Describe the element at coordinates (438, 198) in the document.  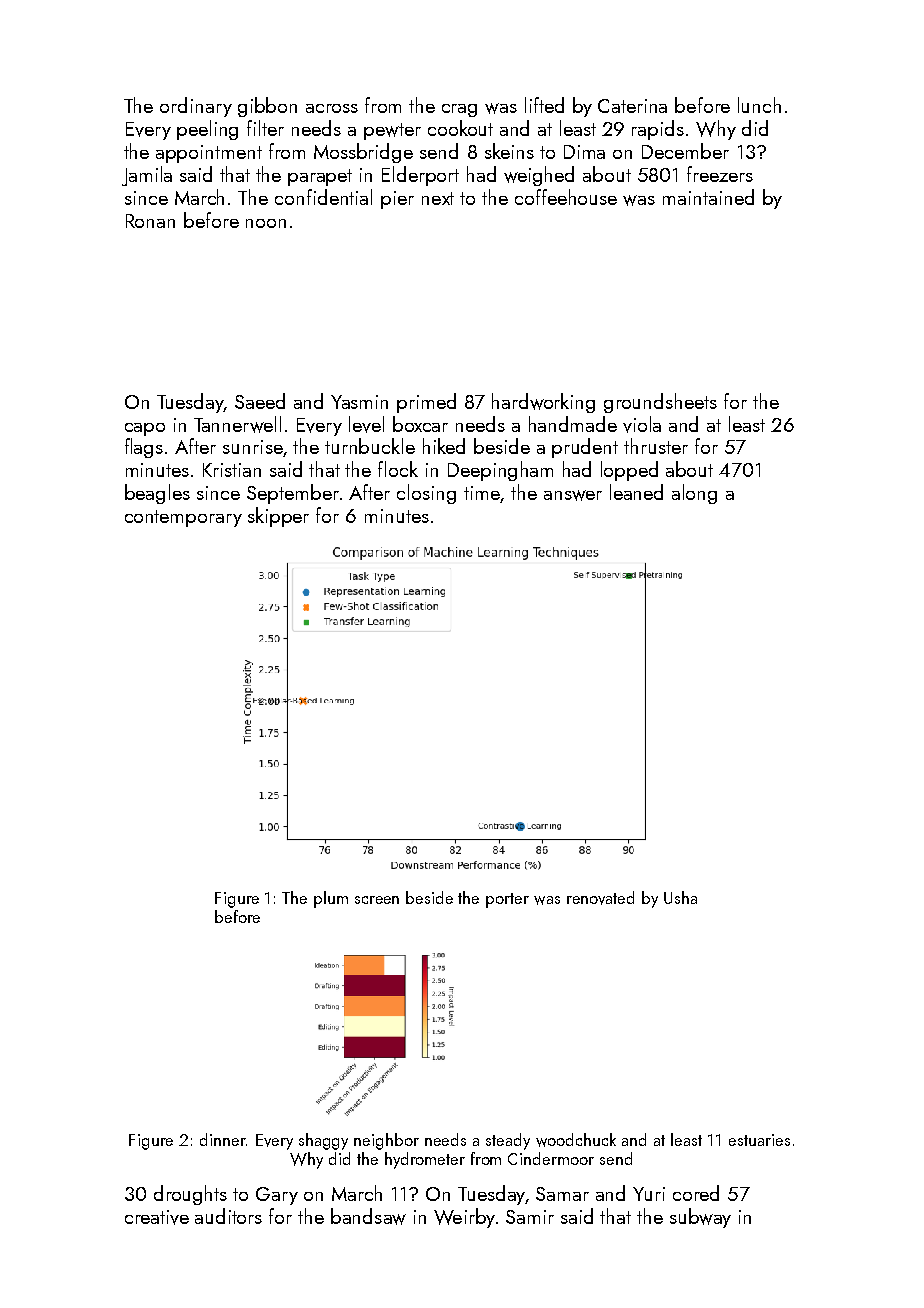
I see `next` at that location.
